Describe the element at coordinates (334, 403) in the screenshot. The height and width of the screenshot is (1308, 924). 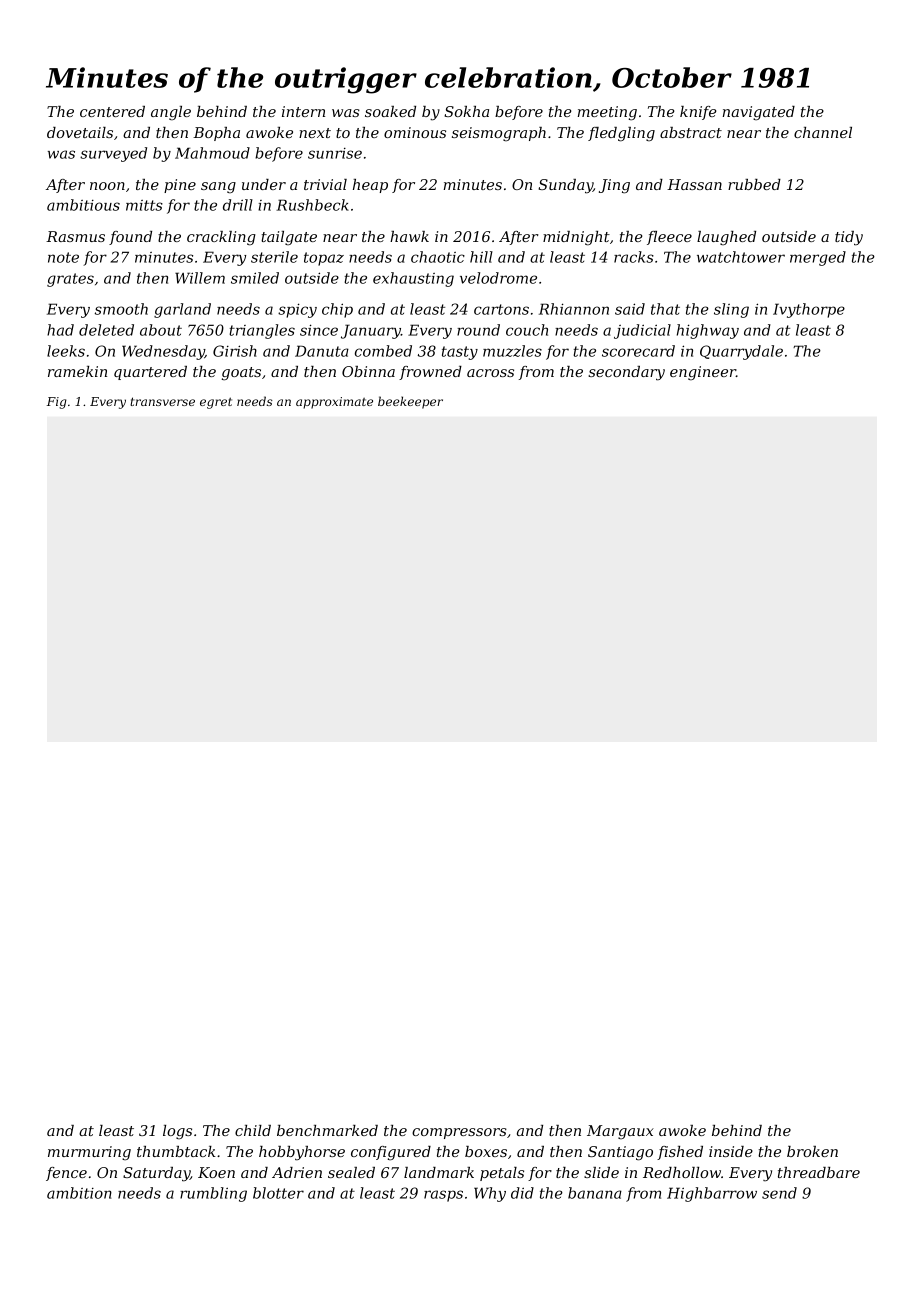
I see `approximate` at that location.
